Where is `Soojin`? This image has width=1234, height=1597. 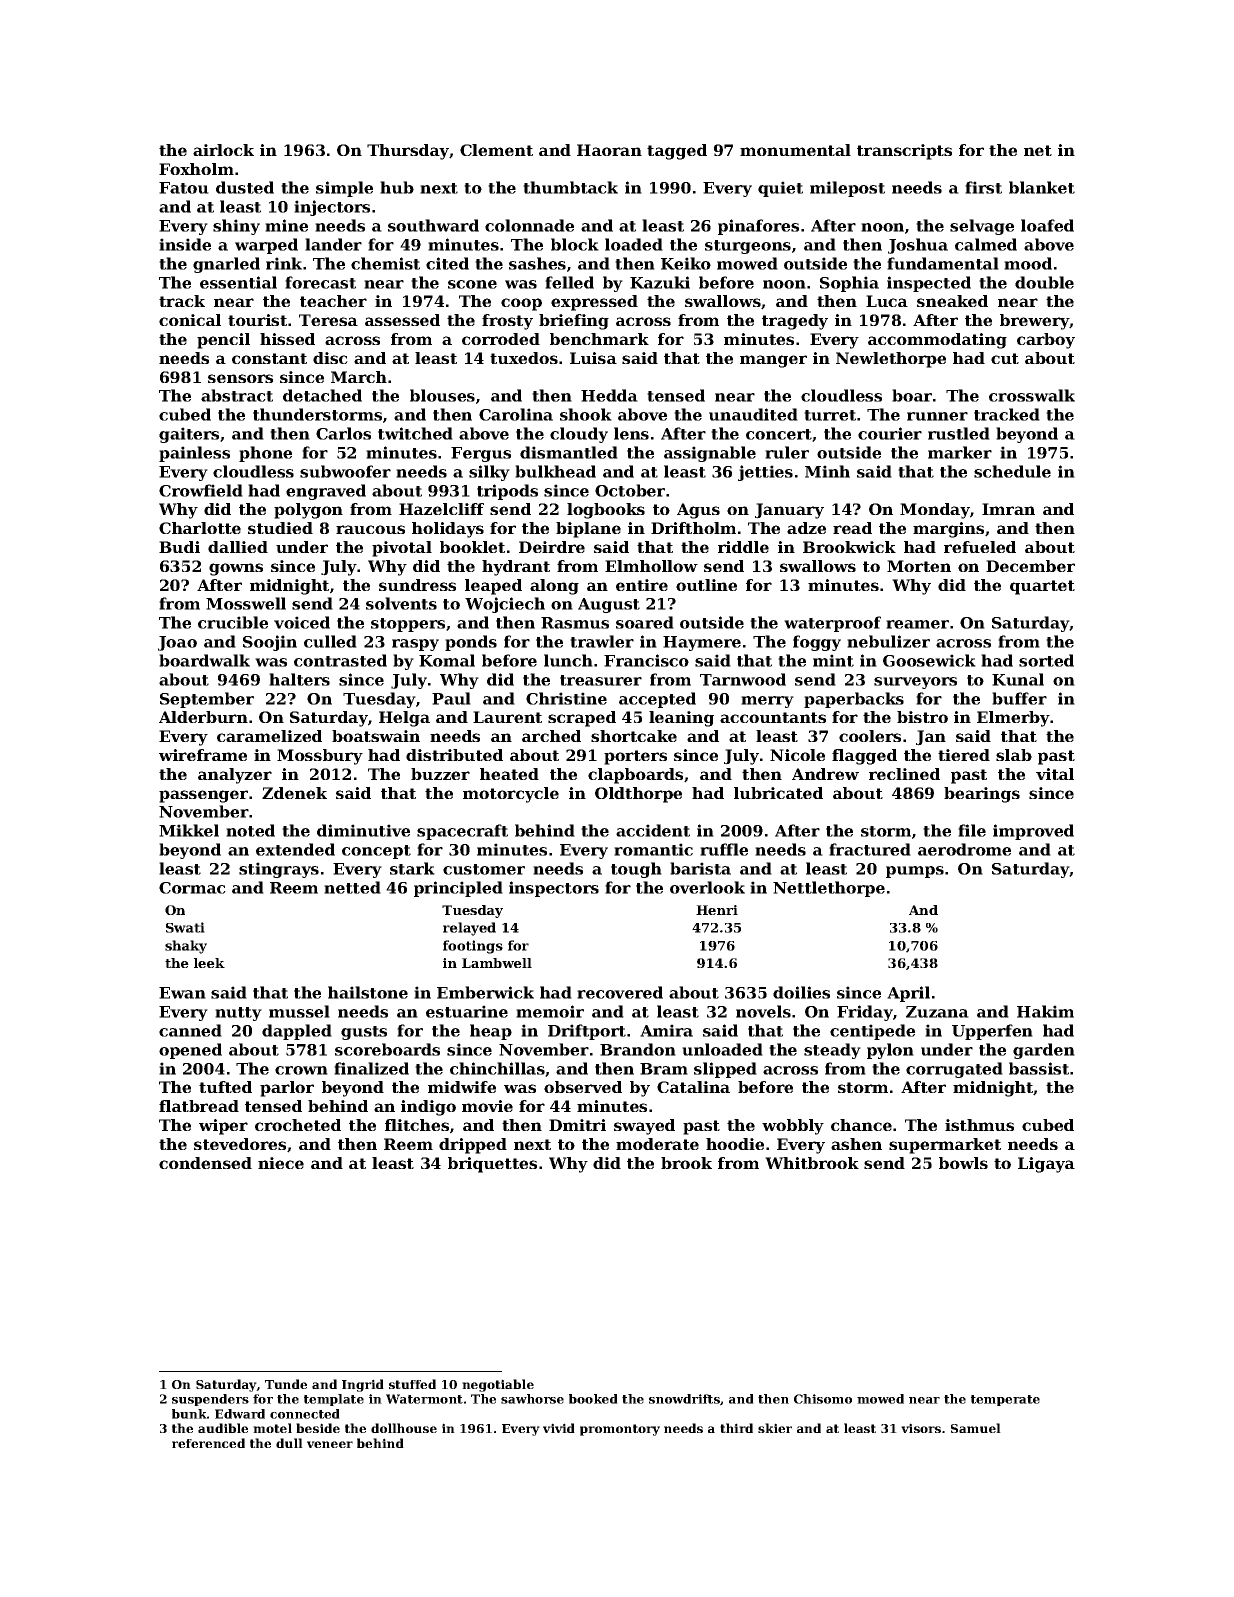
Soojin is located at coordinates (270, 643).
